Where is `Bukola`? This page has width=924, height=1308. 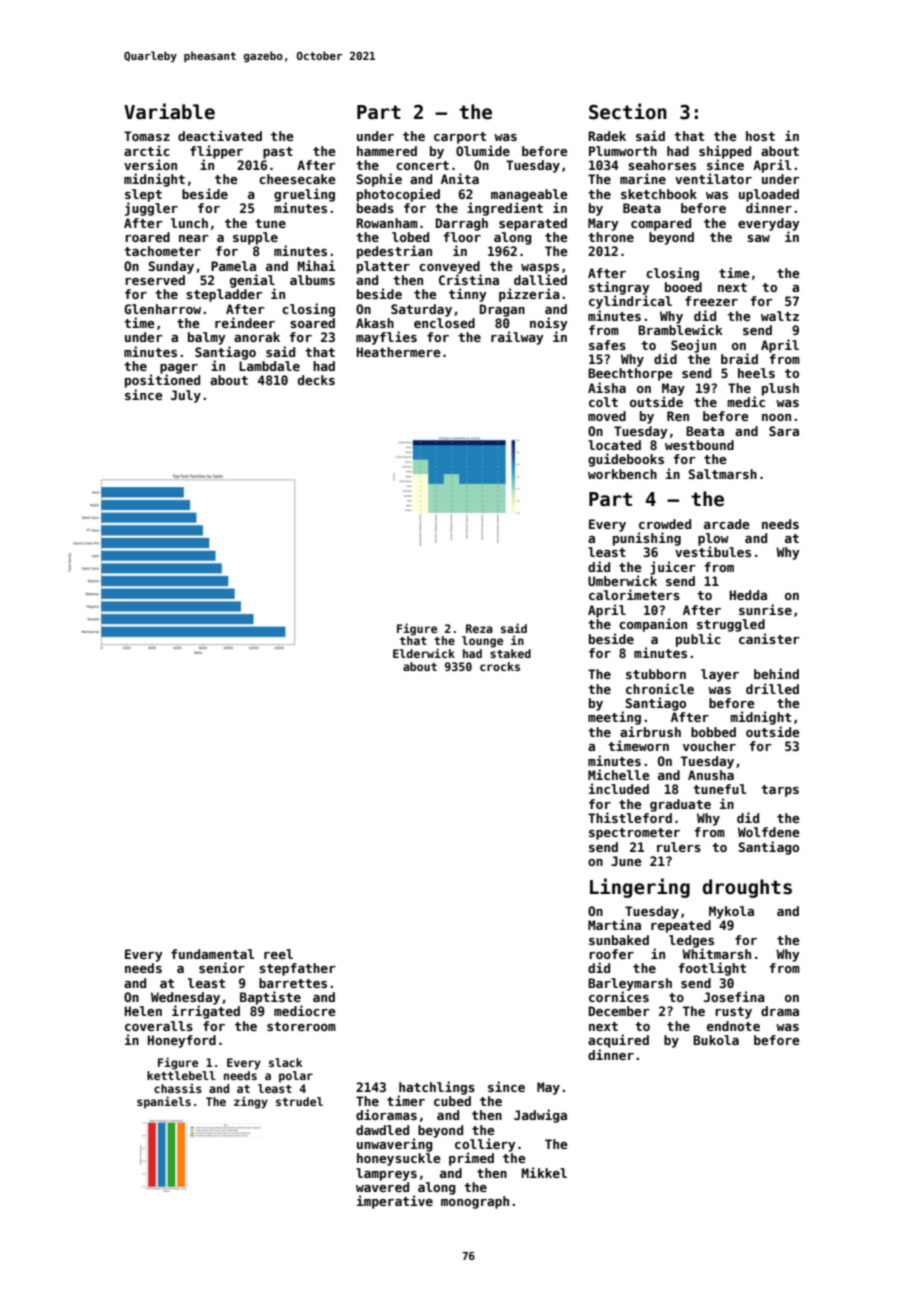 Bukola is located at coordinates (716, 1040).
